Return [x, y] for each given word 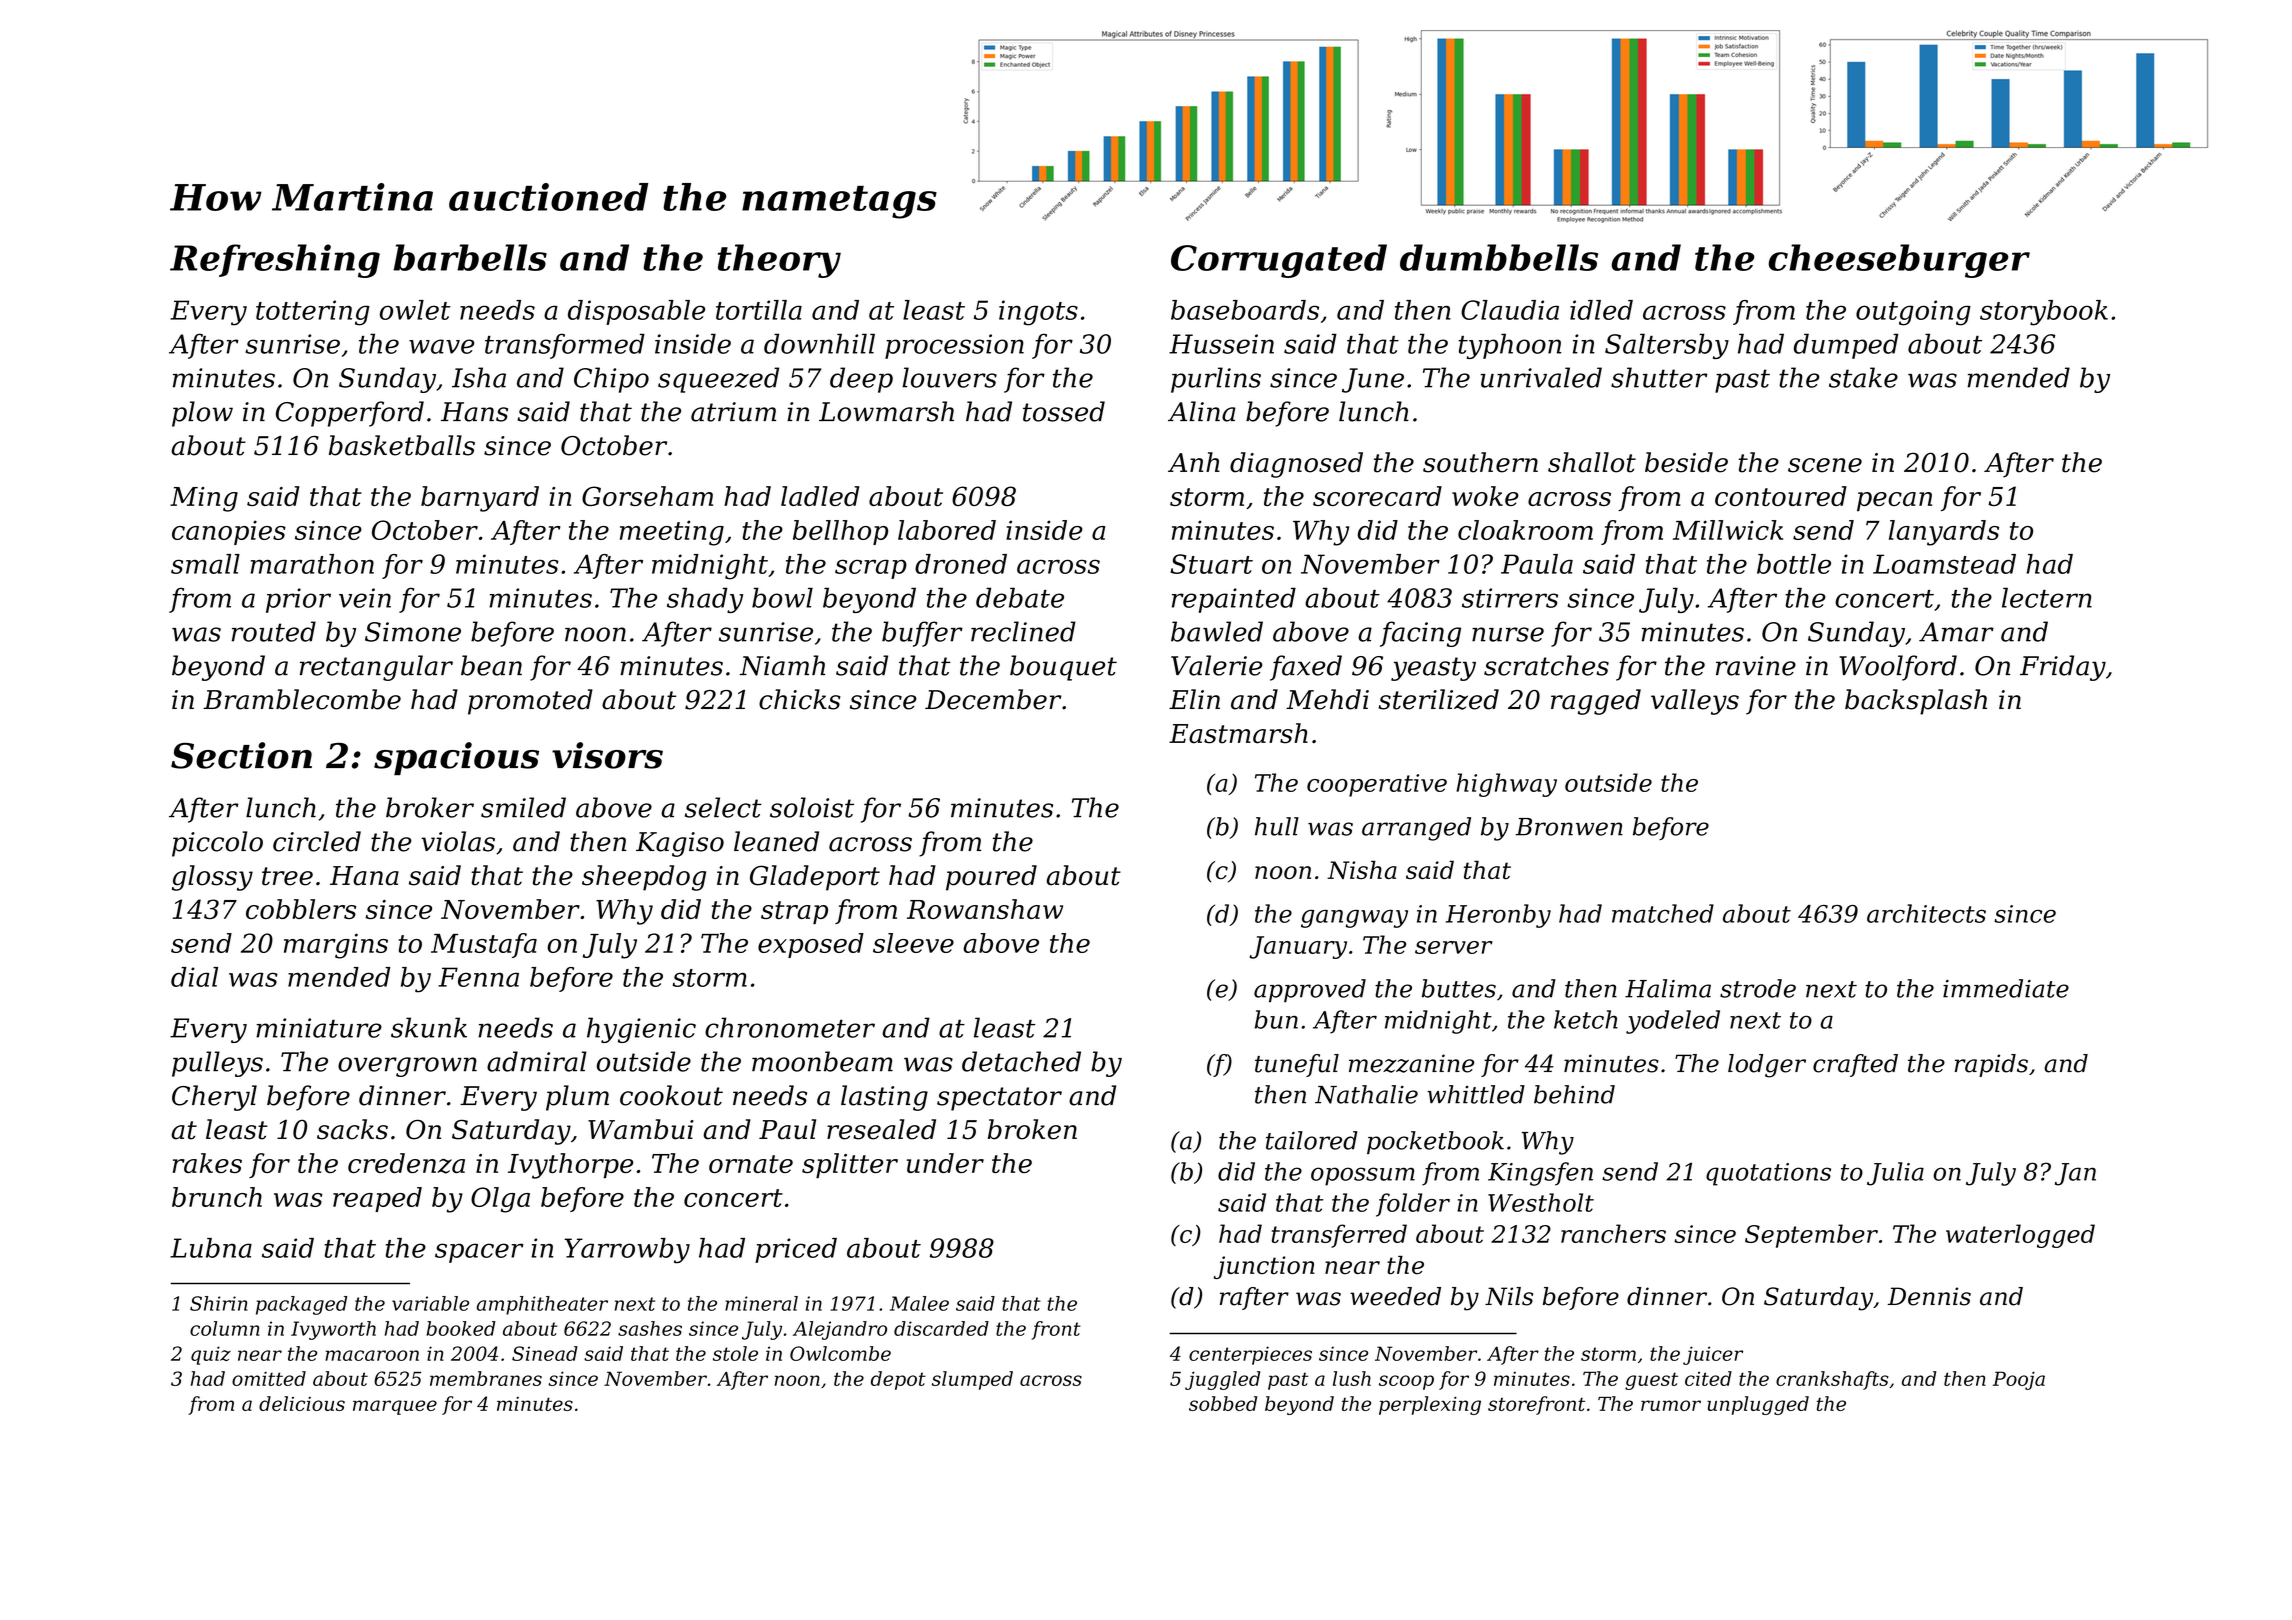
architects [1926, 913]
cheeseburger [1899, 261]
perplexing [1430, 1405]
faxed [1306, 668]
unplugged [1758, 1405]
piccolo [217, 844]
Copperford [350, 414]
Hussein [1221, 344]
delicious [302, 1403]
